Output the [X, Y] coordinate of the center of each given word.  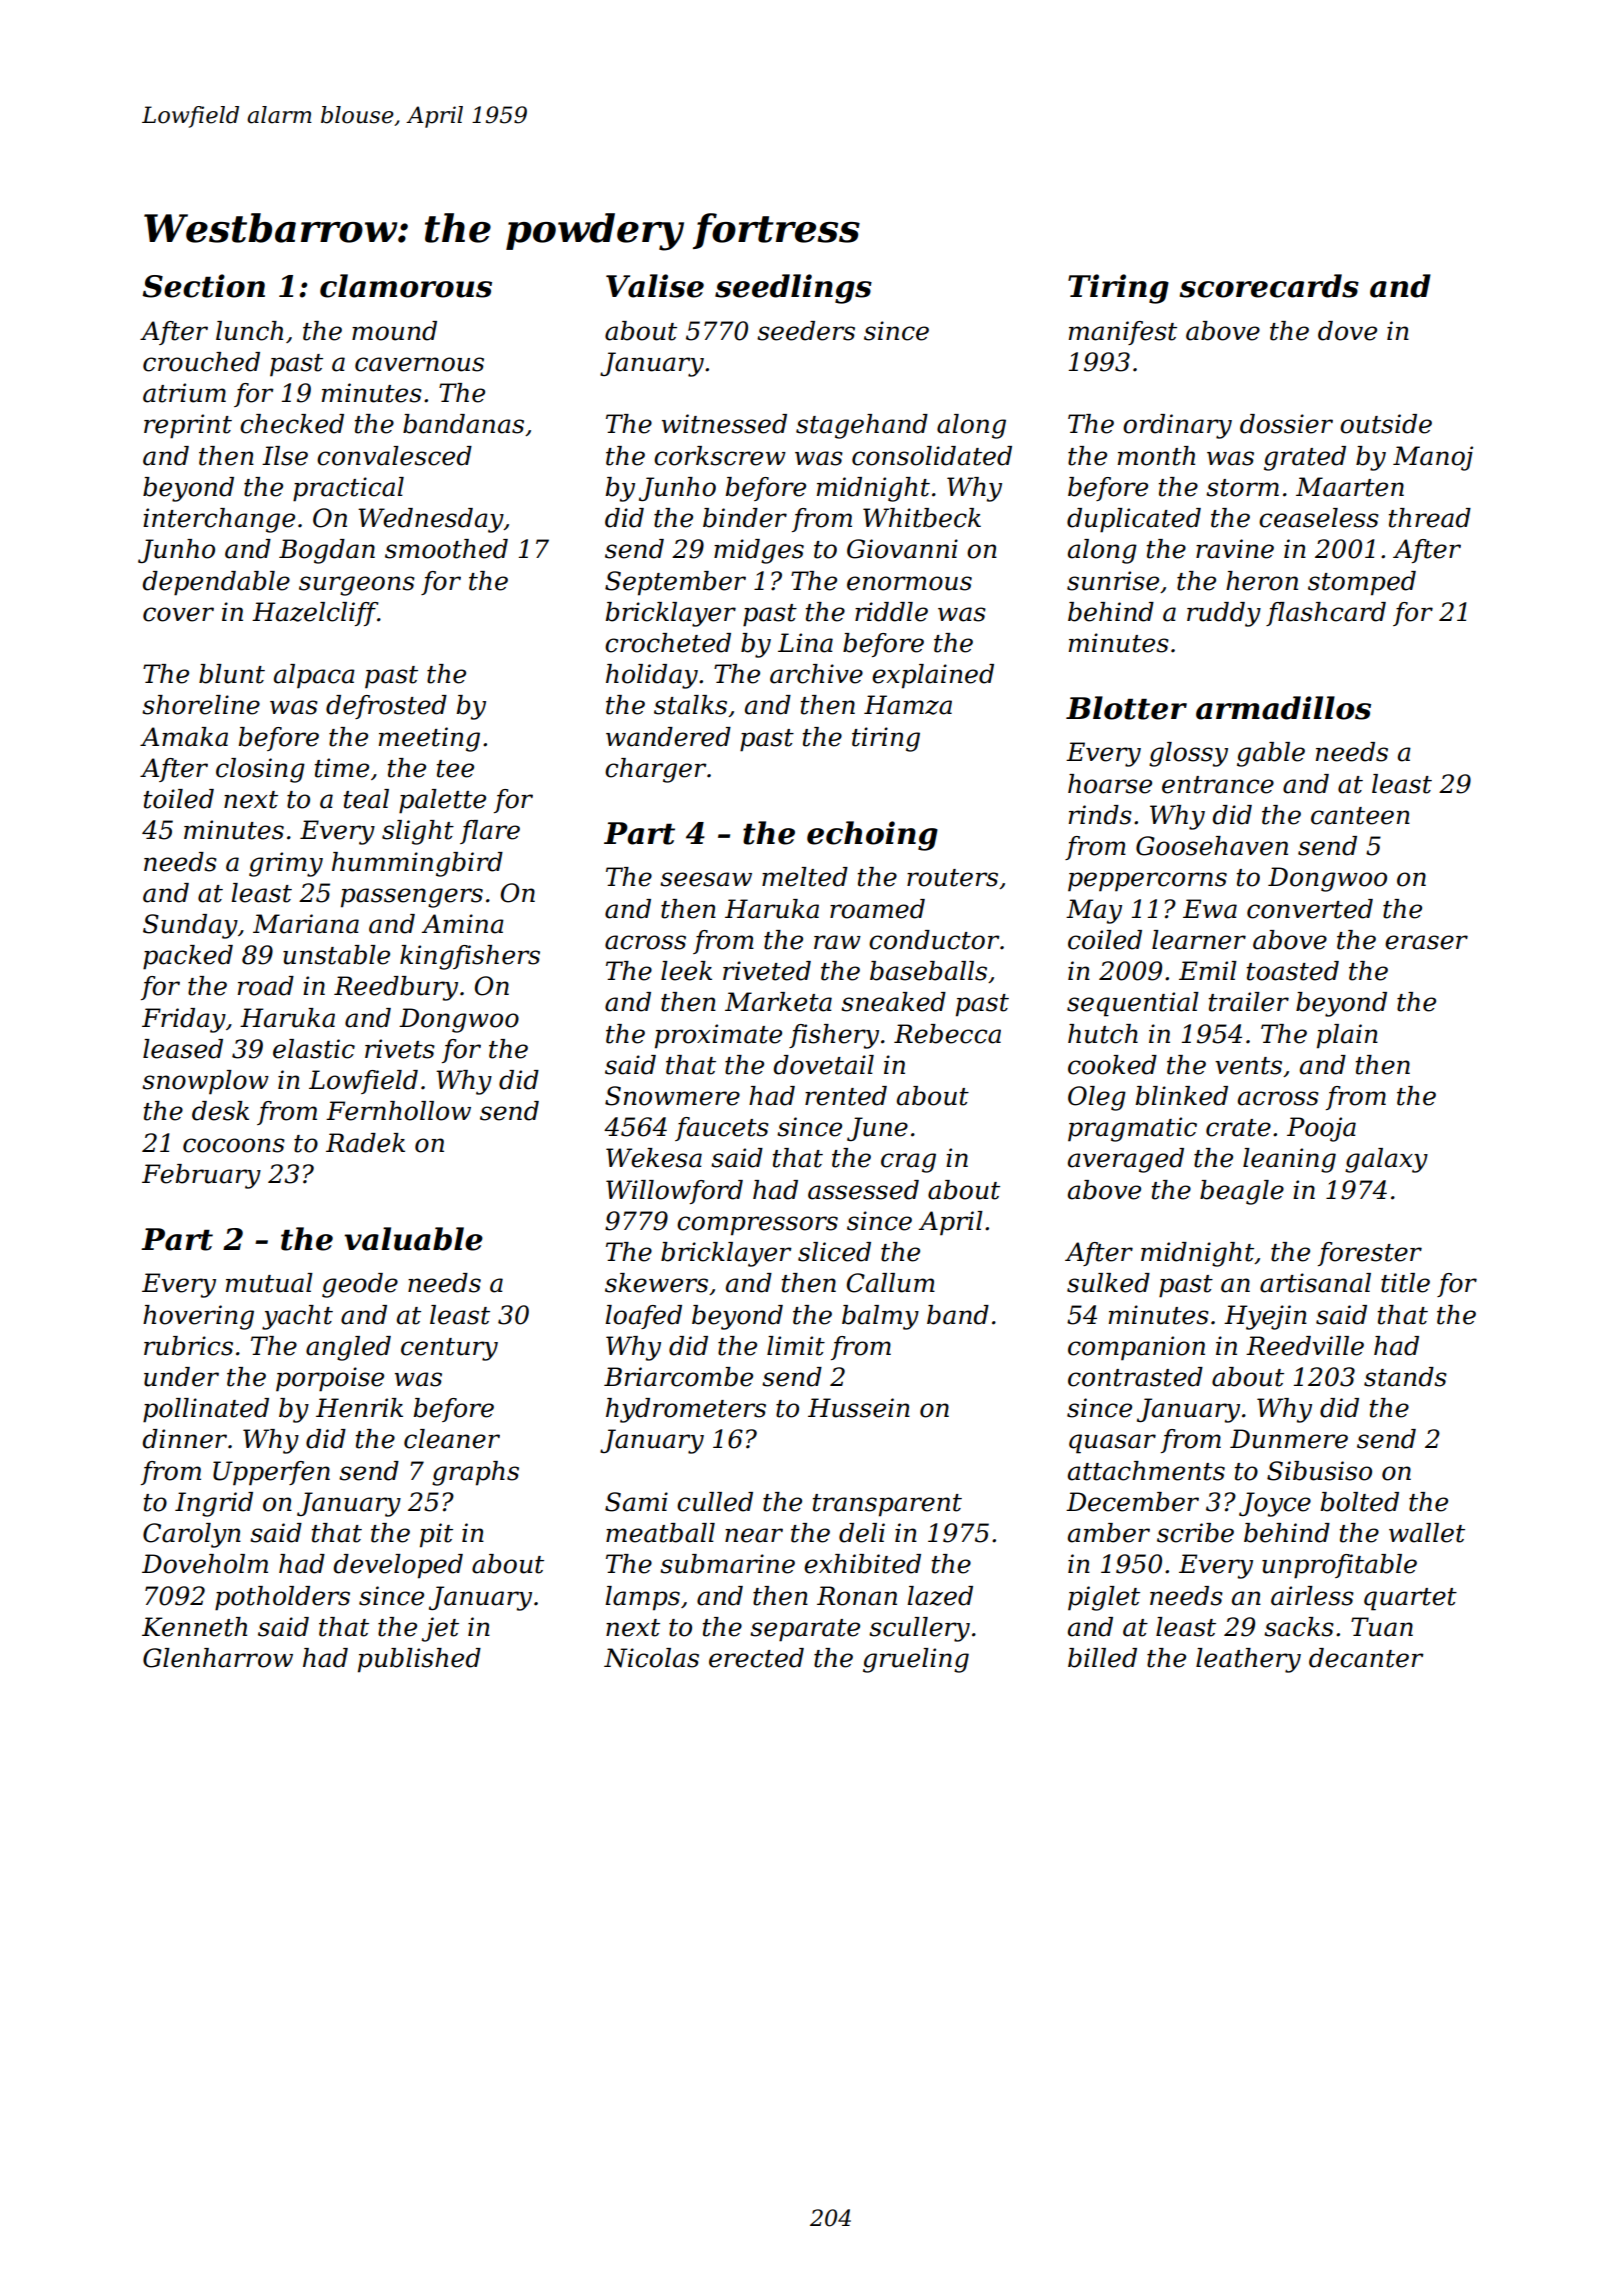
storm [1242, 488]
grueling [916, 1660]
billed [1102, 1658]
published [419, 1660]
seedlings [793, 289]
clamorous [406, 286]
